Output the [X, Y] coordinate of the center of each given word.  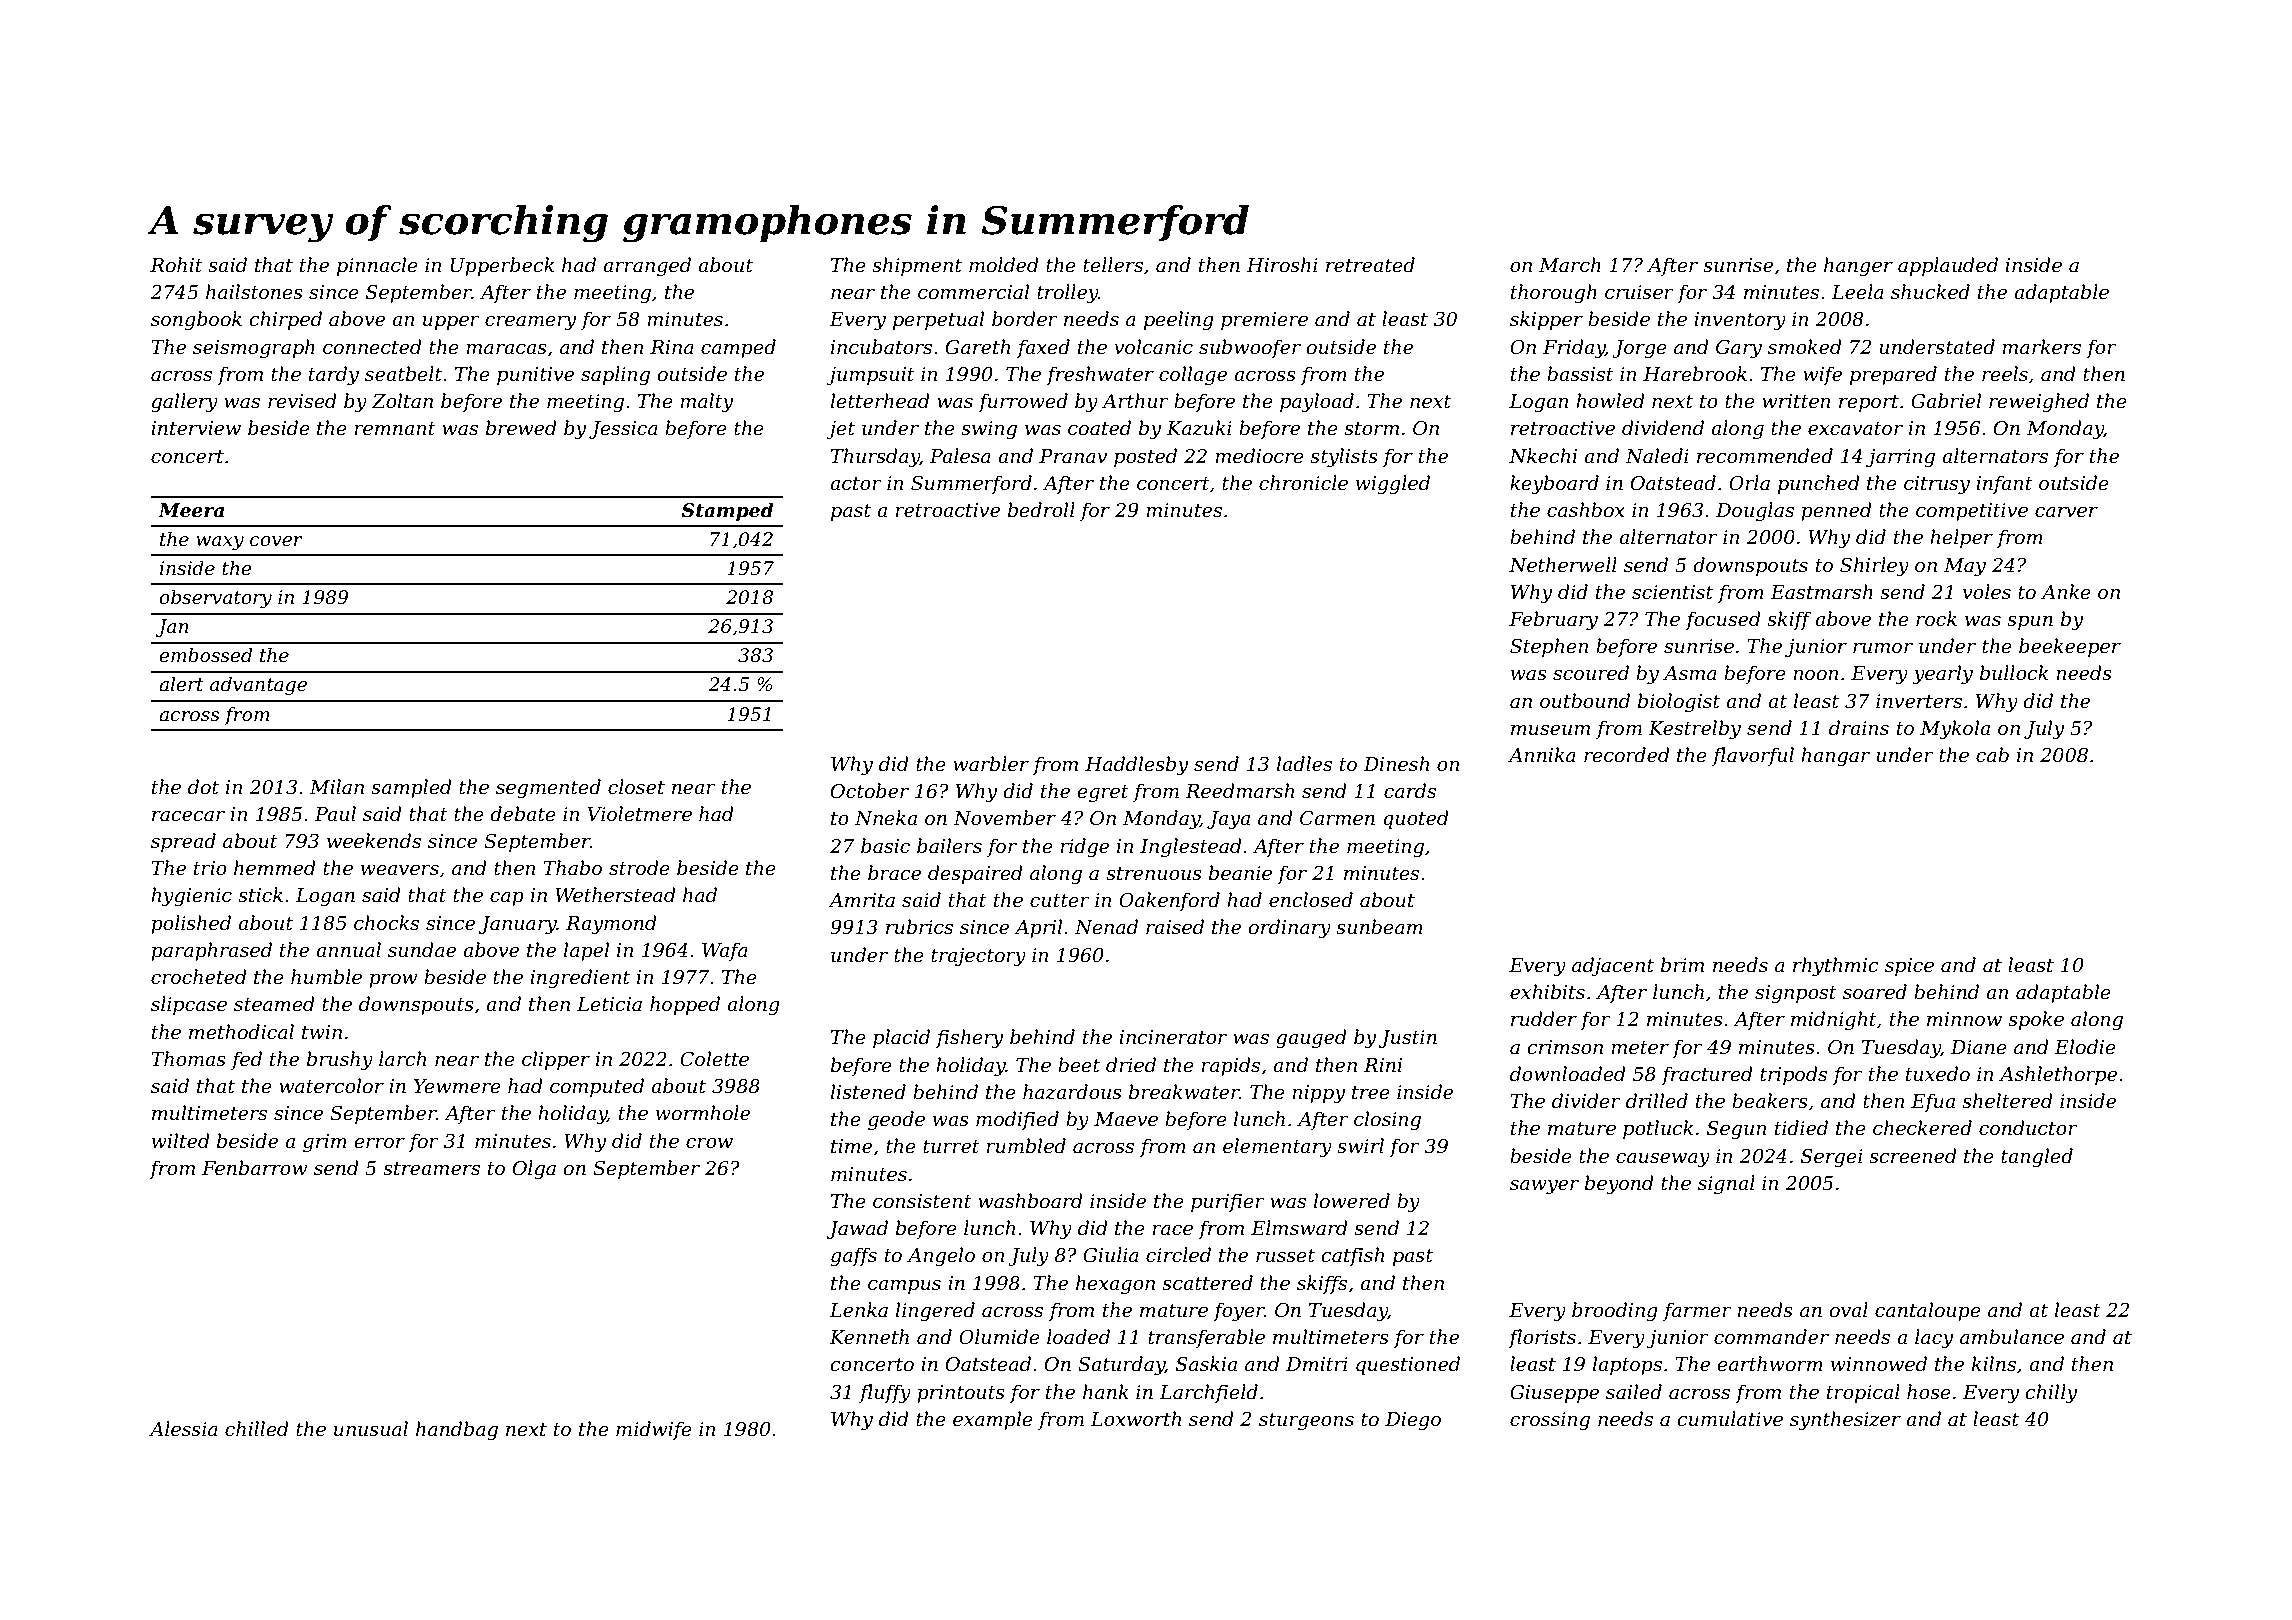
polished [191, 924]
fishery [969, 1038]
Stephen [1549, 647]
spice [1909, 967]
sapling [615, 375]
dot [203, 787]
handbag [457, 1430]
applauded [1948, 266]
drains [1859, 728]
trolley [1067, 293]
